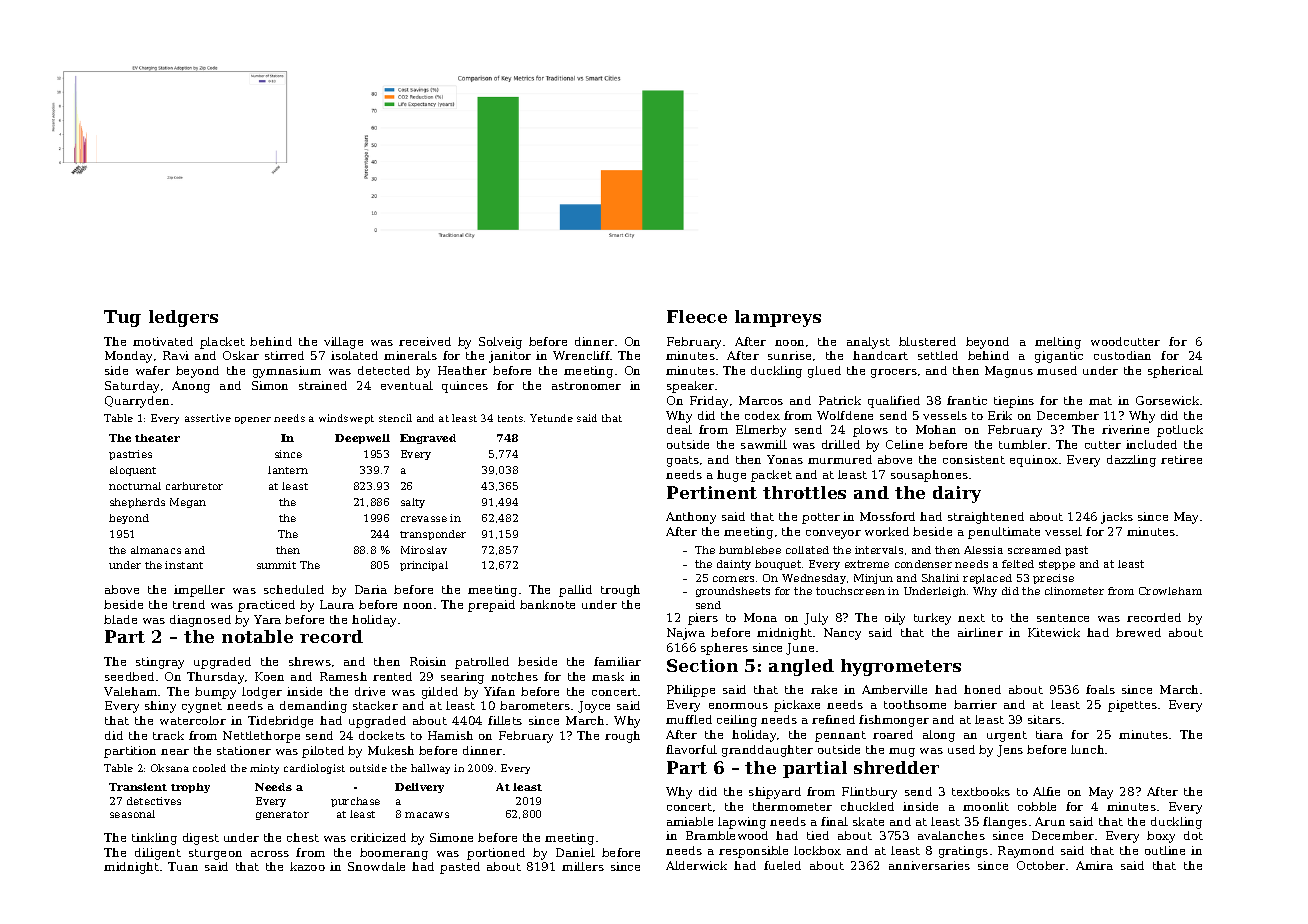 Image resolution: width=1308 pixels, height=924 pixels. Describe the element at coordinates (282, 815) in the screenshot. I see `generator` at that location.
